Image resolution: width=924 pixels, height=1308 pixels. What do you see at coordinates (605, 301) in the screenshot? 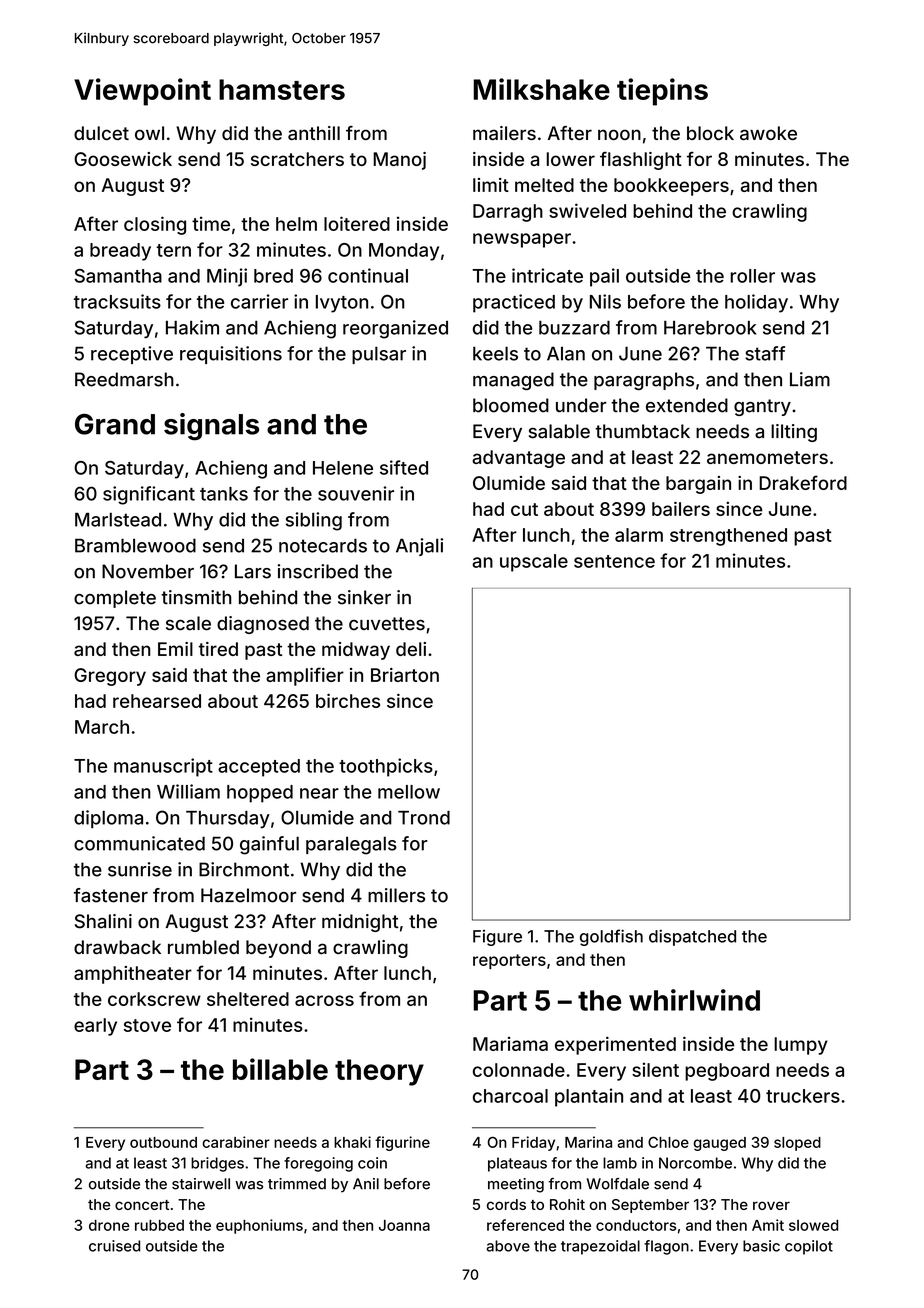
I see `Nils` at bounding box center [605, 301].
